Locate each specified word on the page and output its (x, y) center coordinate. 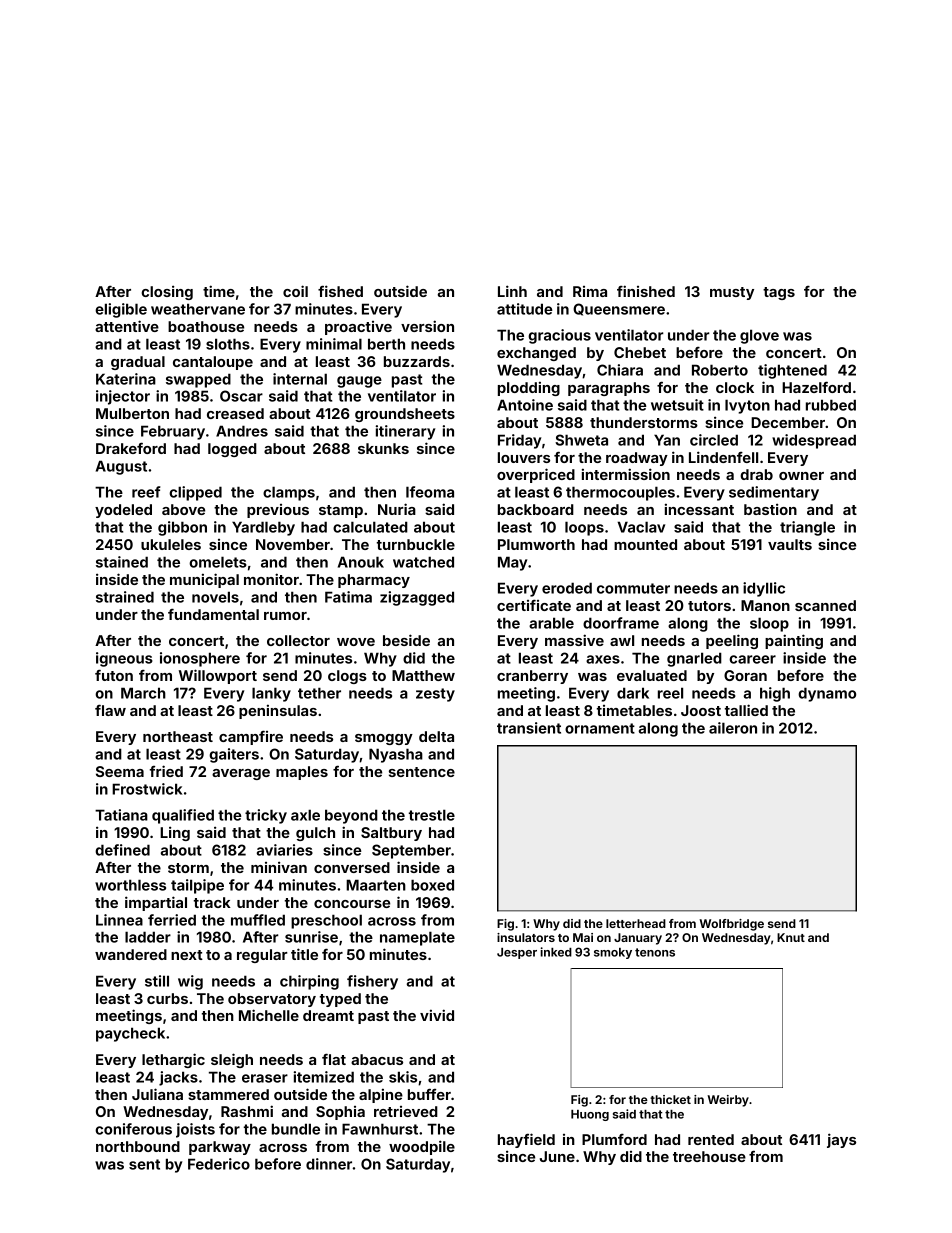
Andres (242, 431)
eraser (265, 1078)
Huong (590, 1115)
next (187, 955)
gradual (138, 363)
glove (759, 336)
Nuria (397, 509)
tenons (655, 952)
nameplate (417, 938)
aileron (733, 728)
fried (166, 771)
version (427, 326)
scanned (825, 605)
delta (436, 736)
